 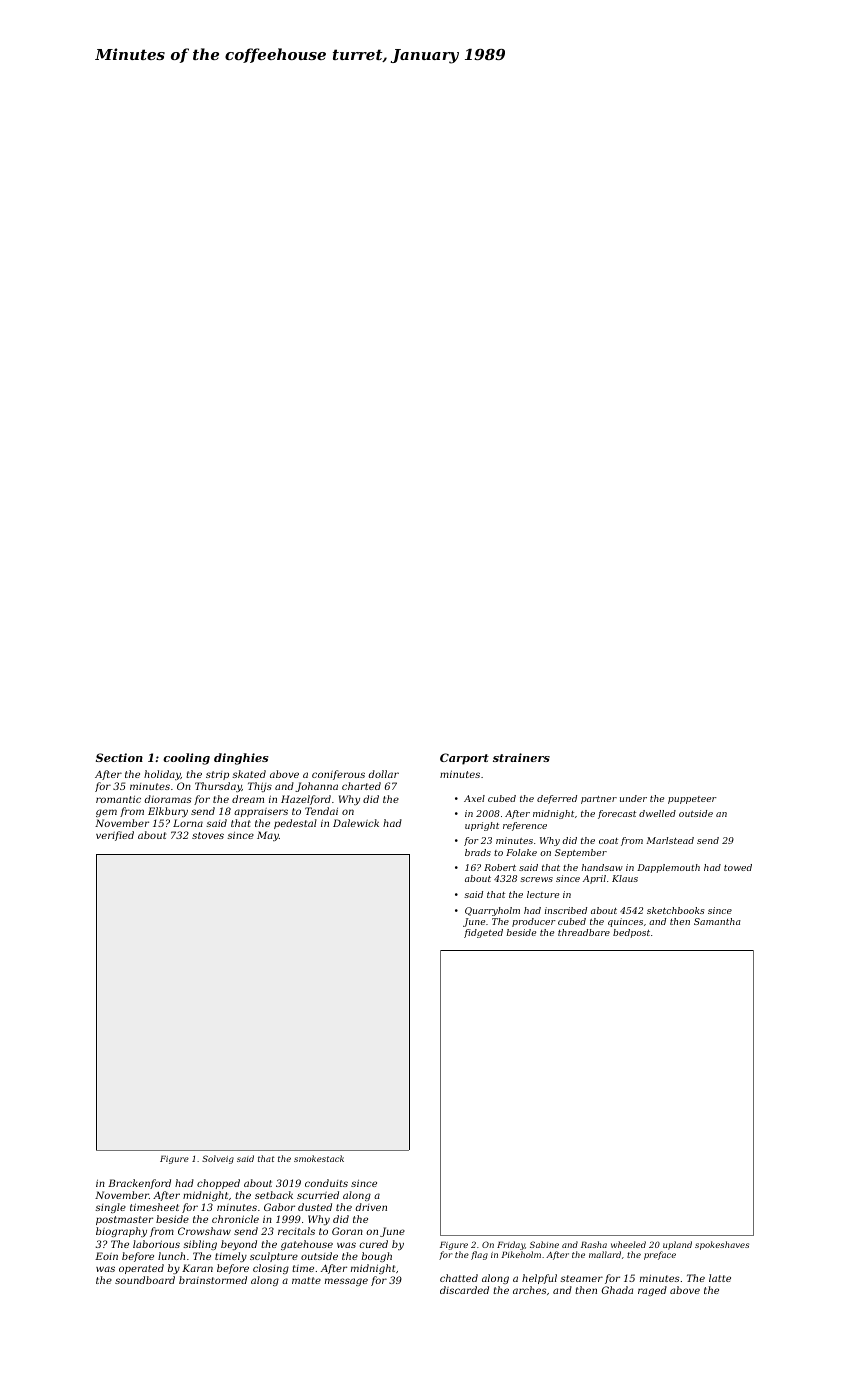 What do you see at coordinates (633, 798) in the screenshot?
I see `under` at bounding box center [633, 798].
